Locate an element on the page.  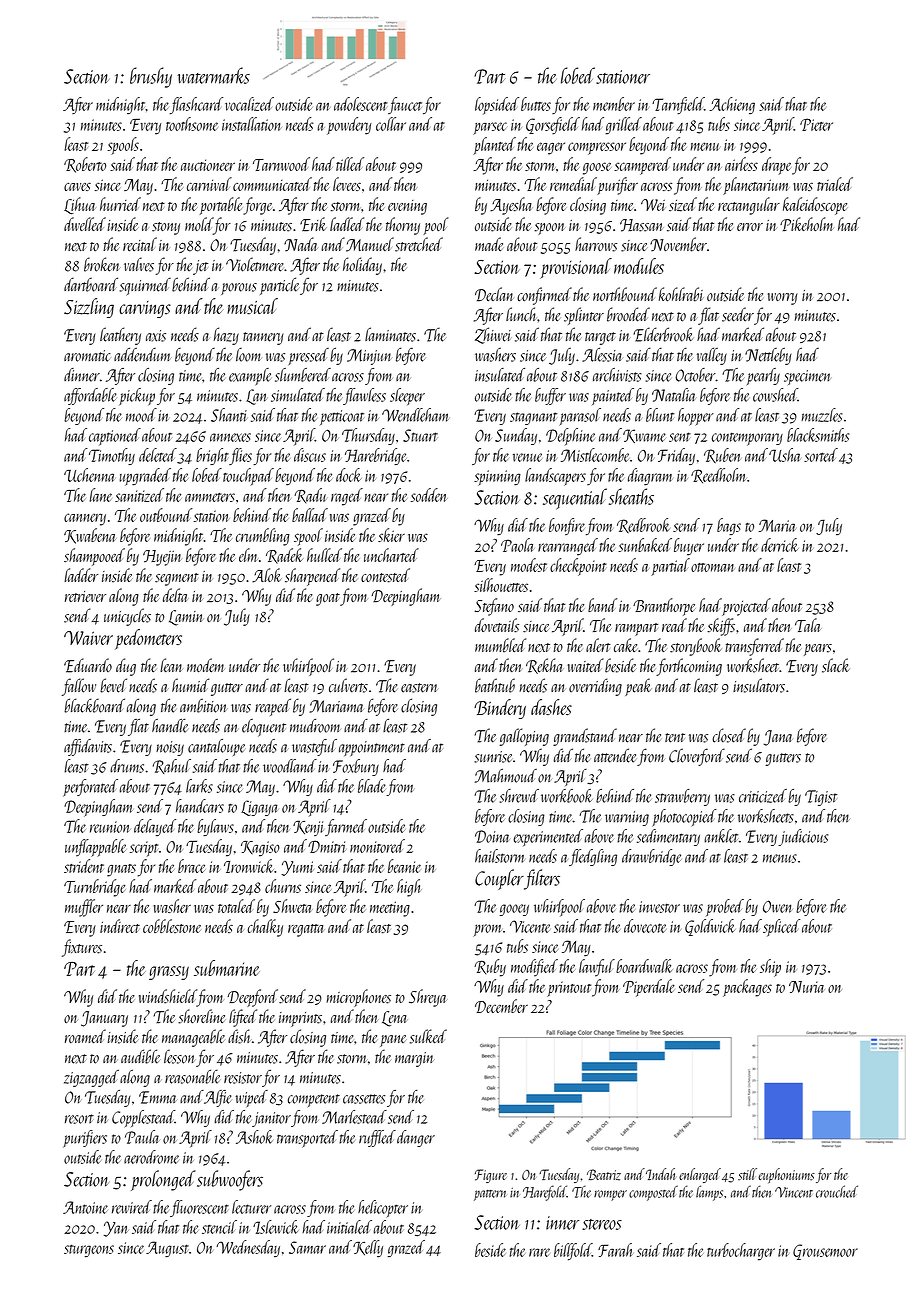
brushy is located at coordinates (151, 77).
